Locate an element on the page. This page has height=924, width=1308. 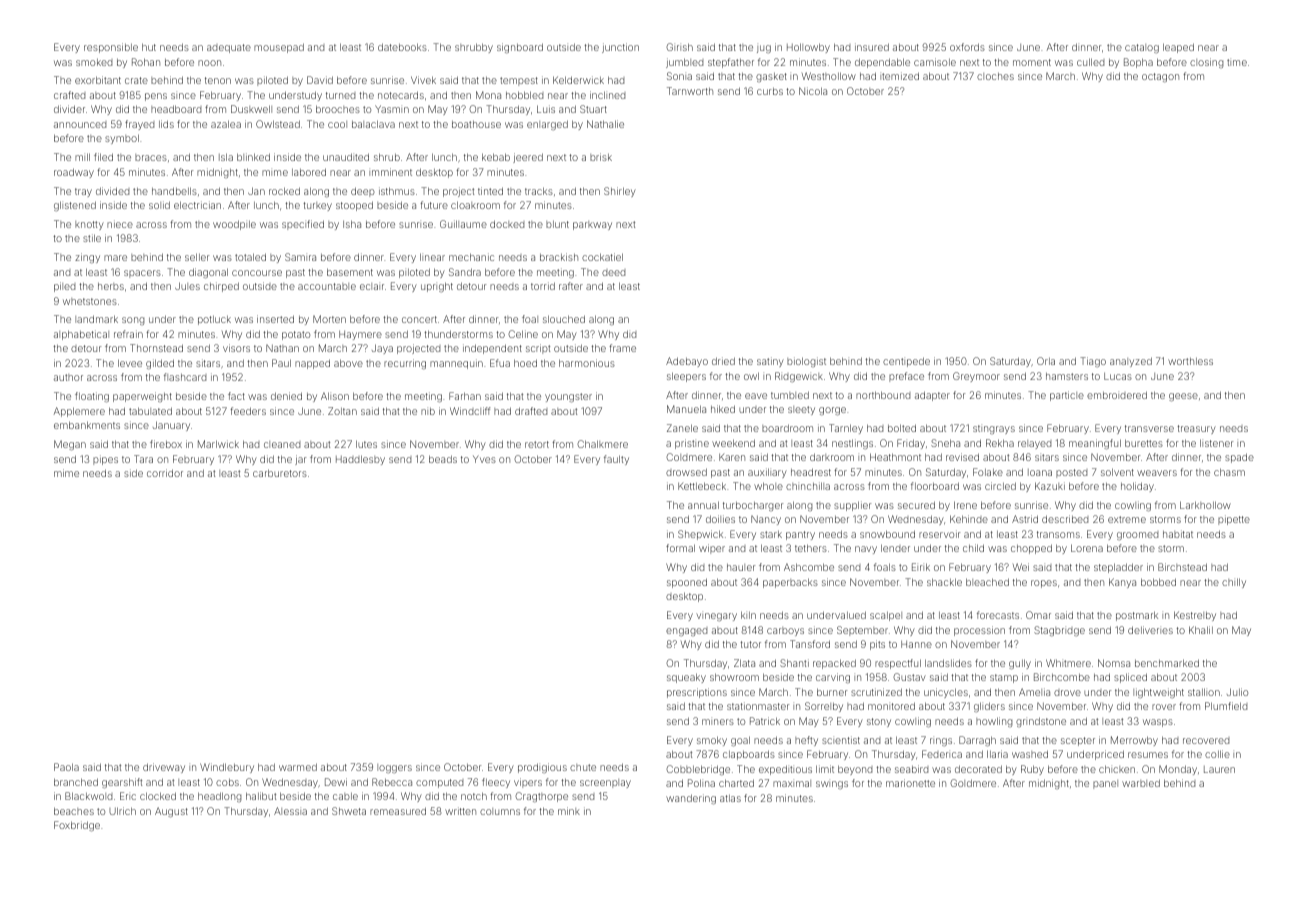
tracks is located at coordinates (539, 191).
